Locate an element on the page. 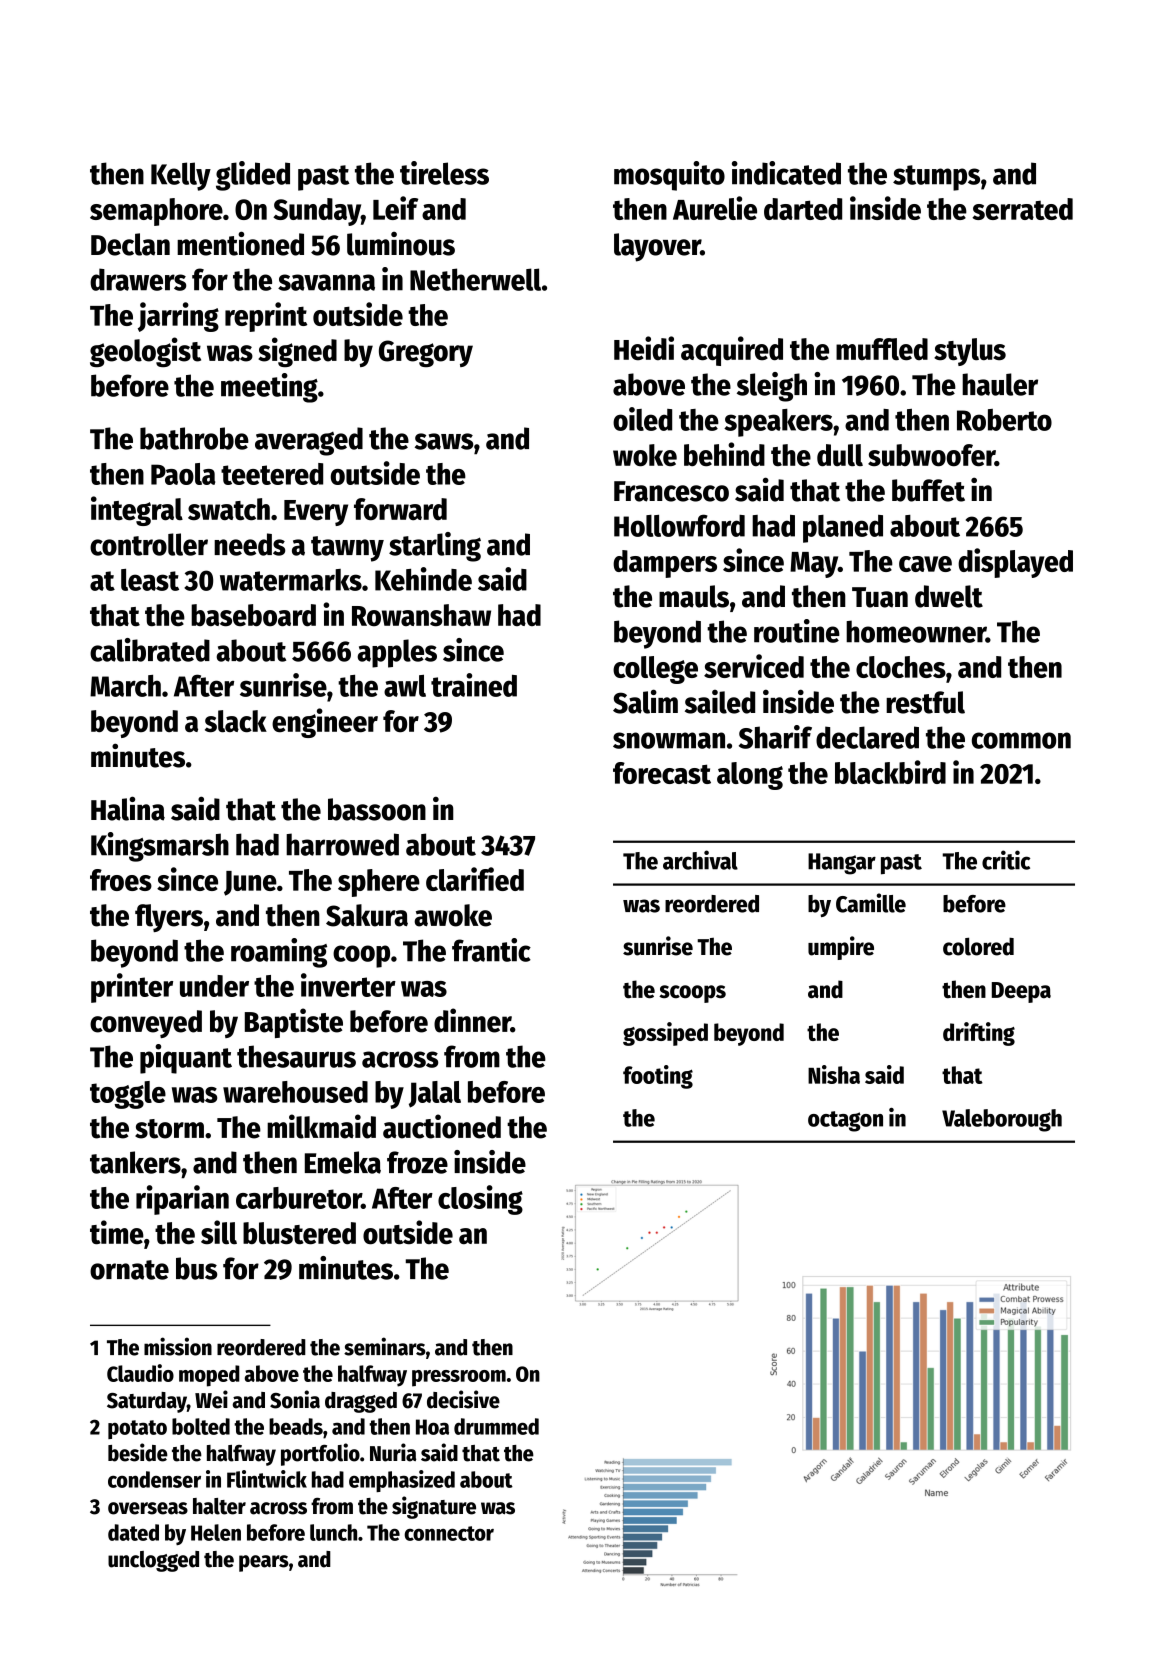 The height and width of the page is (1654, 1165). auctioned is located at coordinates (442, 1126).
